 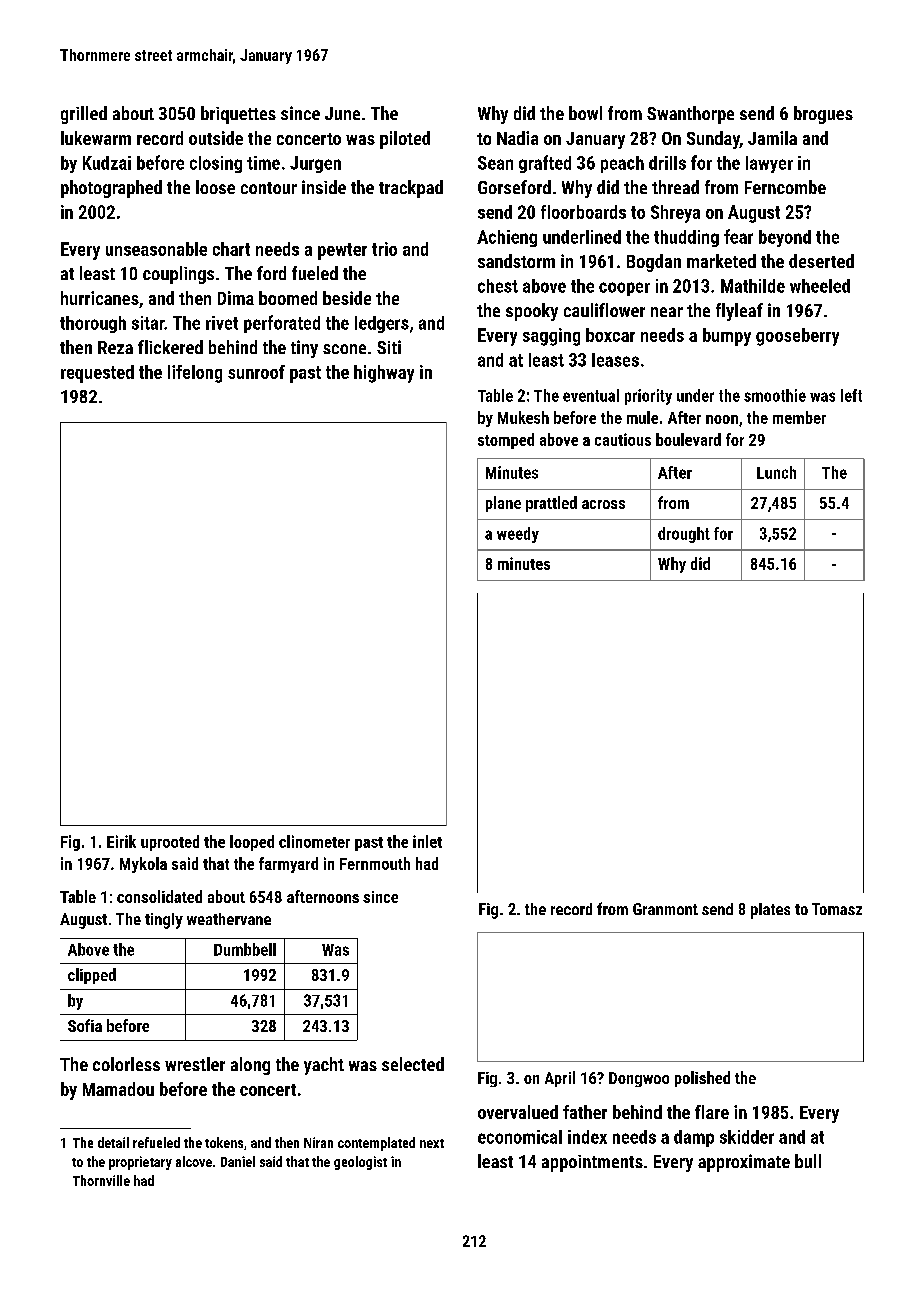 I want to click on tingly, so click(x=164, y=921).
